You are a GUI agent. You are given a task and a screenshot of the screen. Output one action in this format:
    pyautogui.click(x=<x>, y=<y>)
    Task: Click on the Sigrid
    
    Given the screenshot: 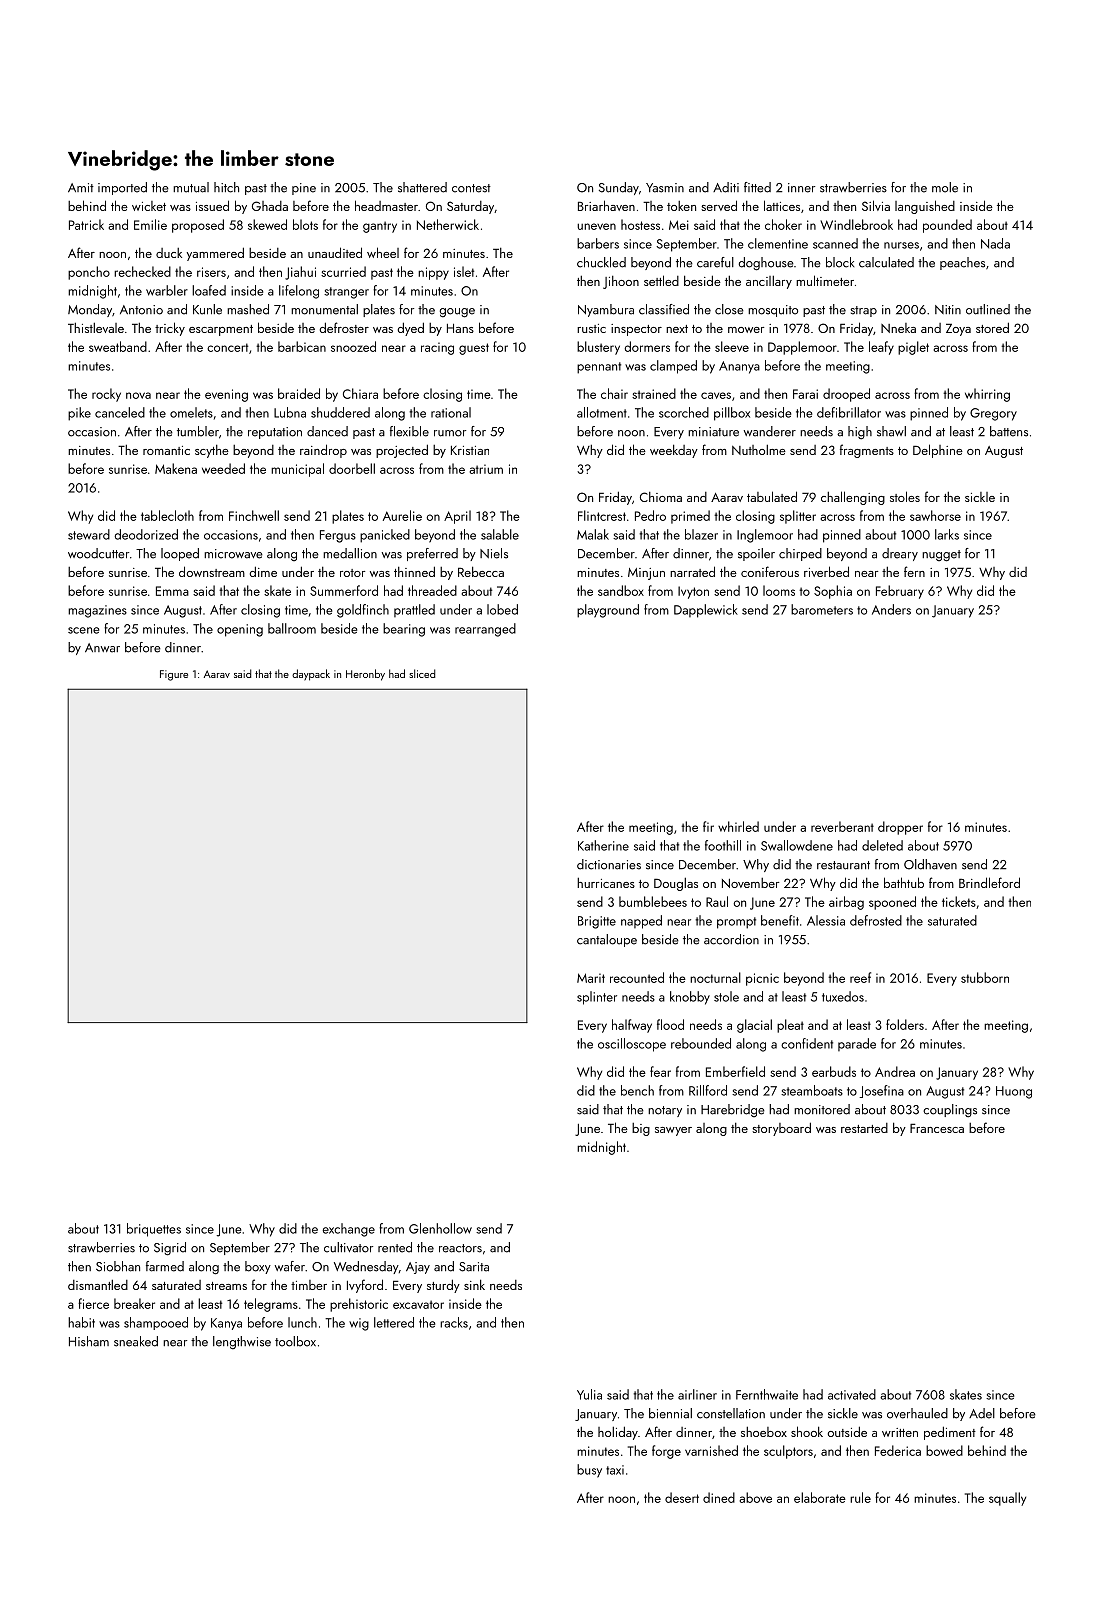 What is the action you would take?
    pyautogui.click(x=170, y=1249)
